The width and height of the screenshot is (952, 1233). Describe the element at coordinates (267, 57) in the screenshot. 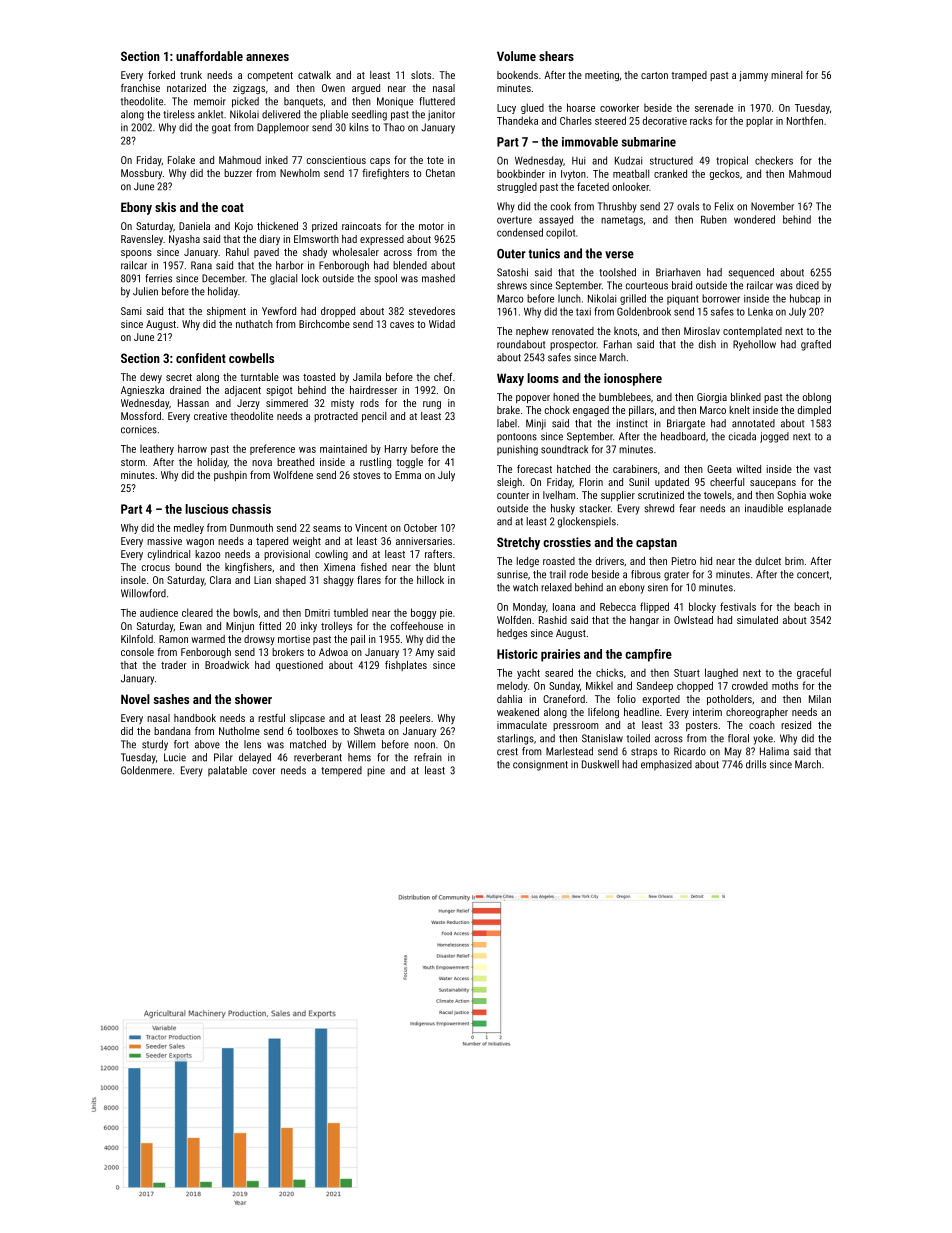

I see `annexes` at that location.
